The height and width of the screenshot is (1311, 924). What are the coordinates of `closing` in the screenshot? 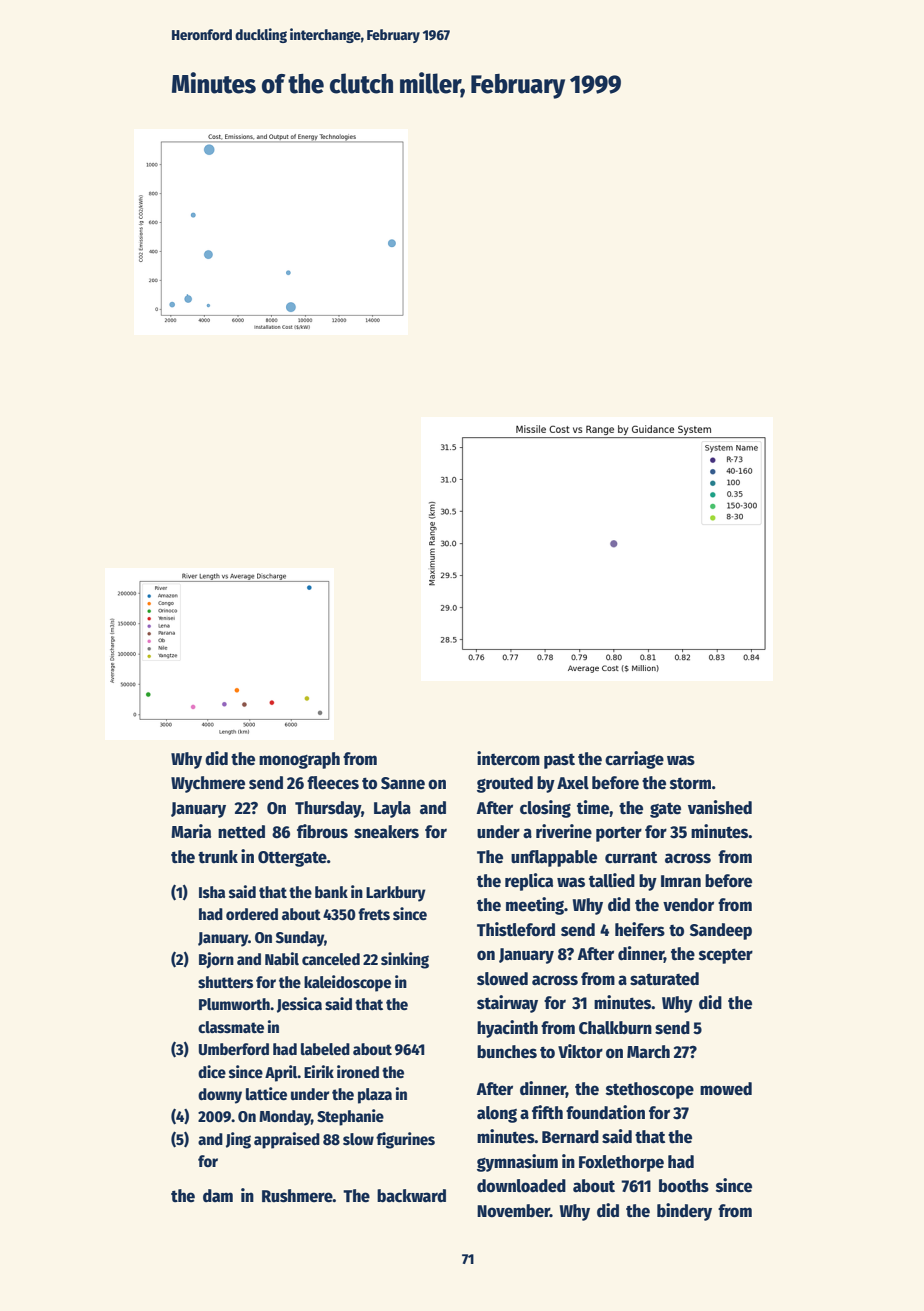 It's located at (545, 809).
